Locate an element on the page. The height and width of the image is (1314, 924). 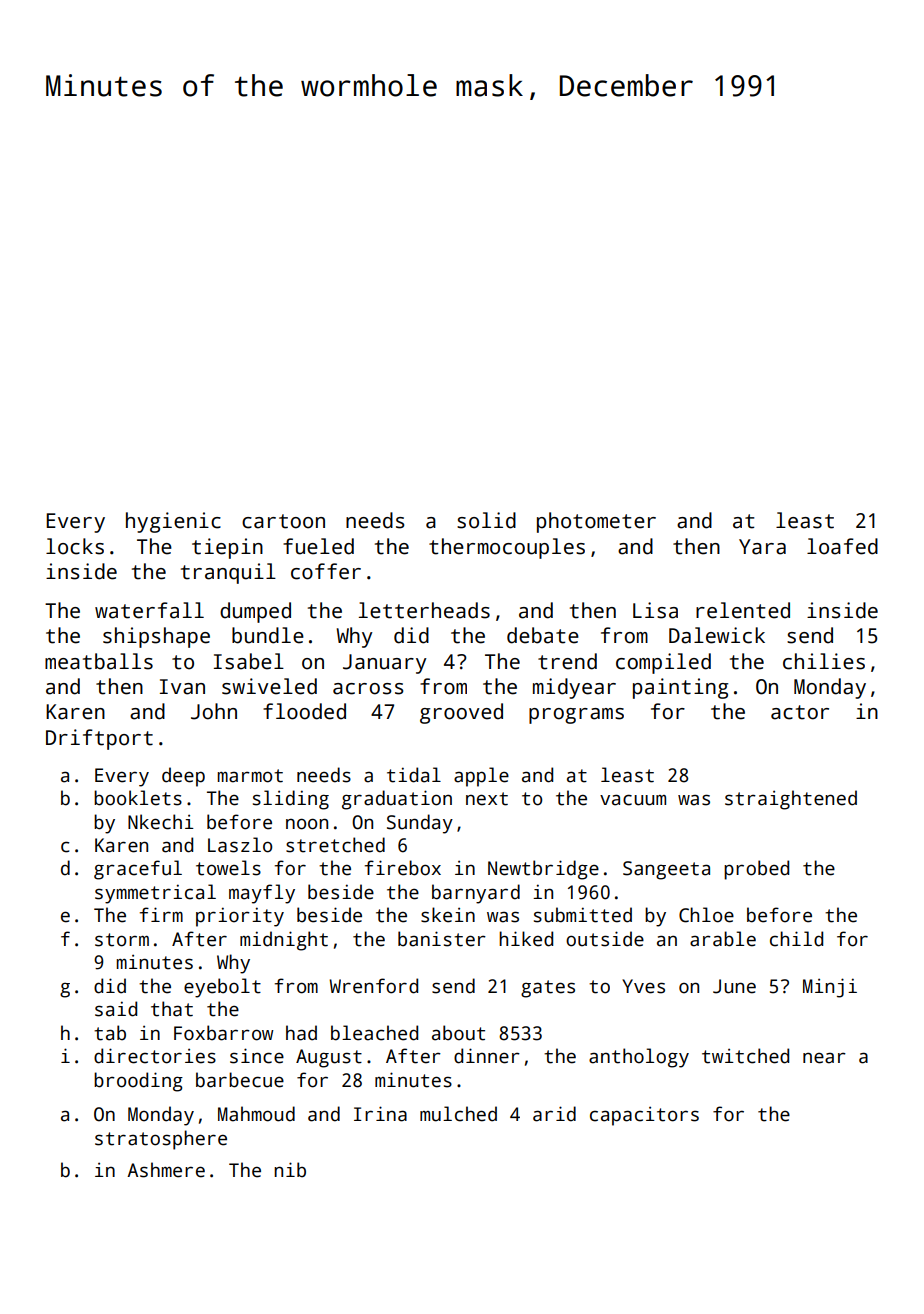
barbecue is located at coordinates (240, 1080).
